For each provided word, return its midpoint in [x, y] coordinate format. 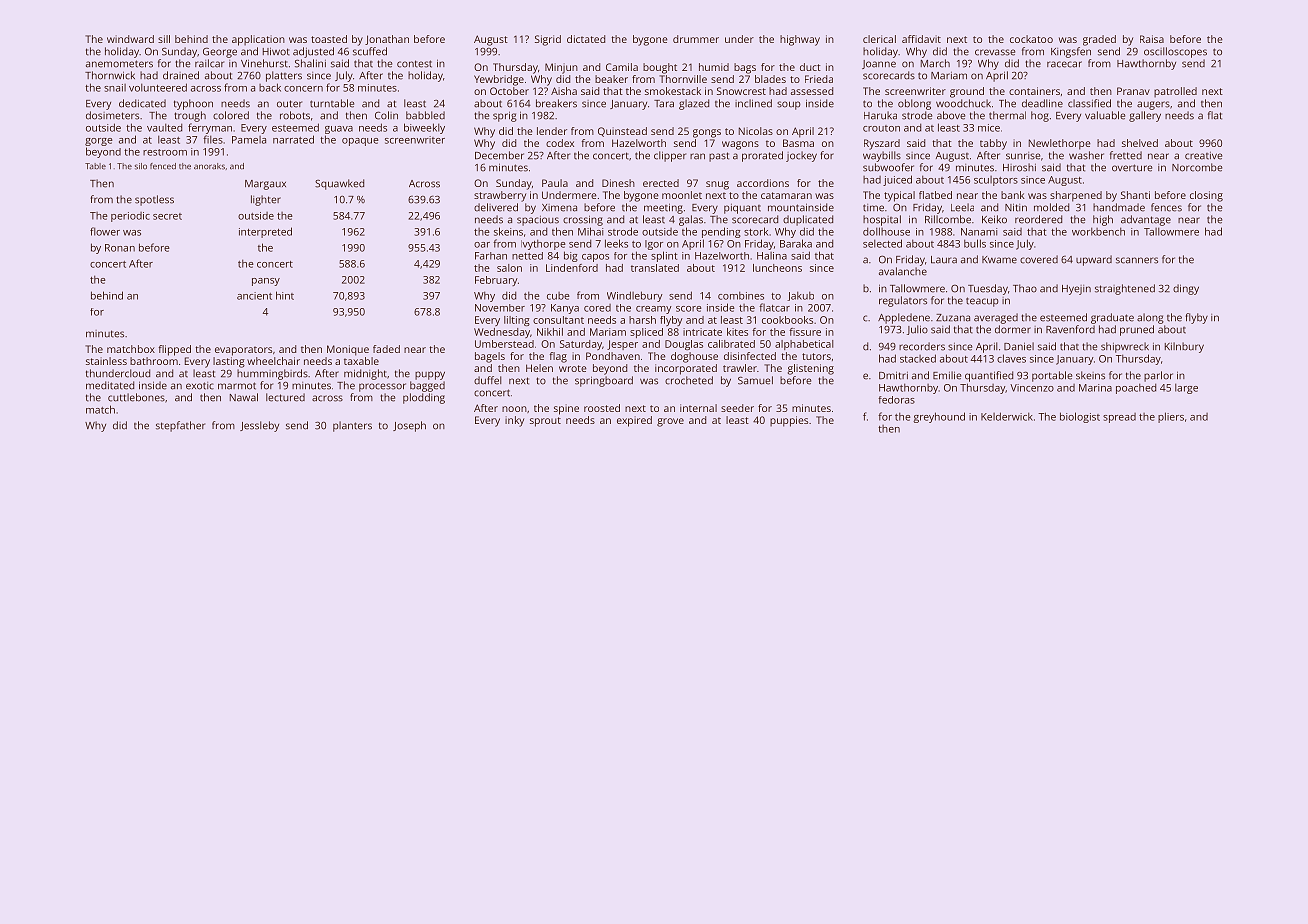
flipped [175, 350]
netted [527, 256]
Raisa [1152, 39]
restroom [165, 152]
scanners [1137, 260]
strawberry [500, 196]
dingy [1186, 289]
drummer [696, 39]
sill [164, 39]
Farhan [491, 256]
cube [558, 296]
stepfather [180, 426]
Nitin [1016, 207]
